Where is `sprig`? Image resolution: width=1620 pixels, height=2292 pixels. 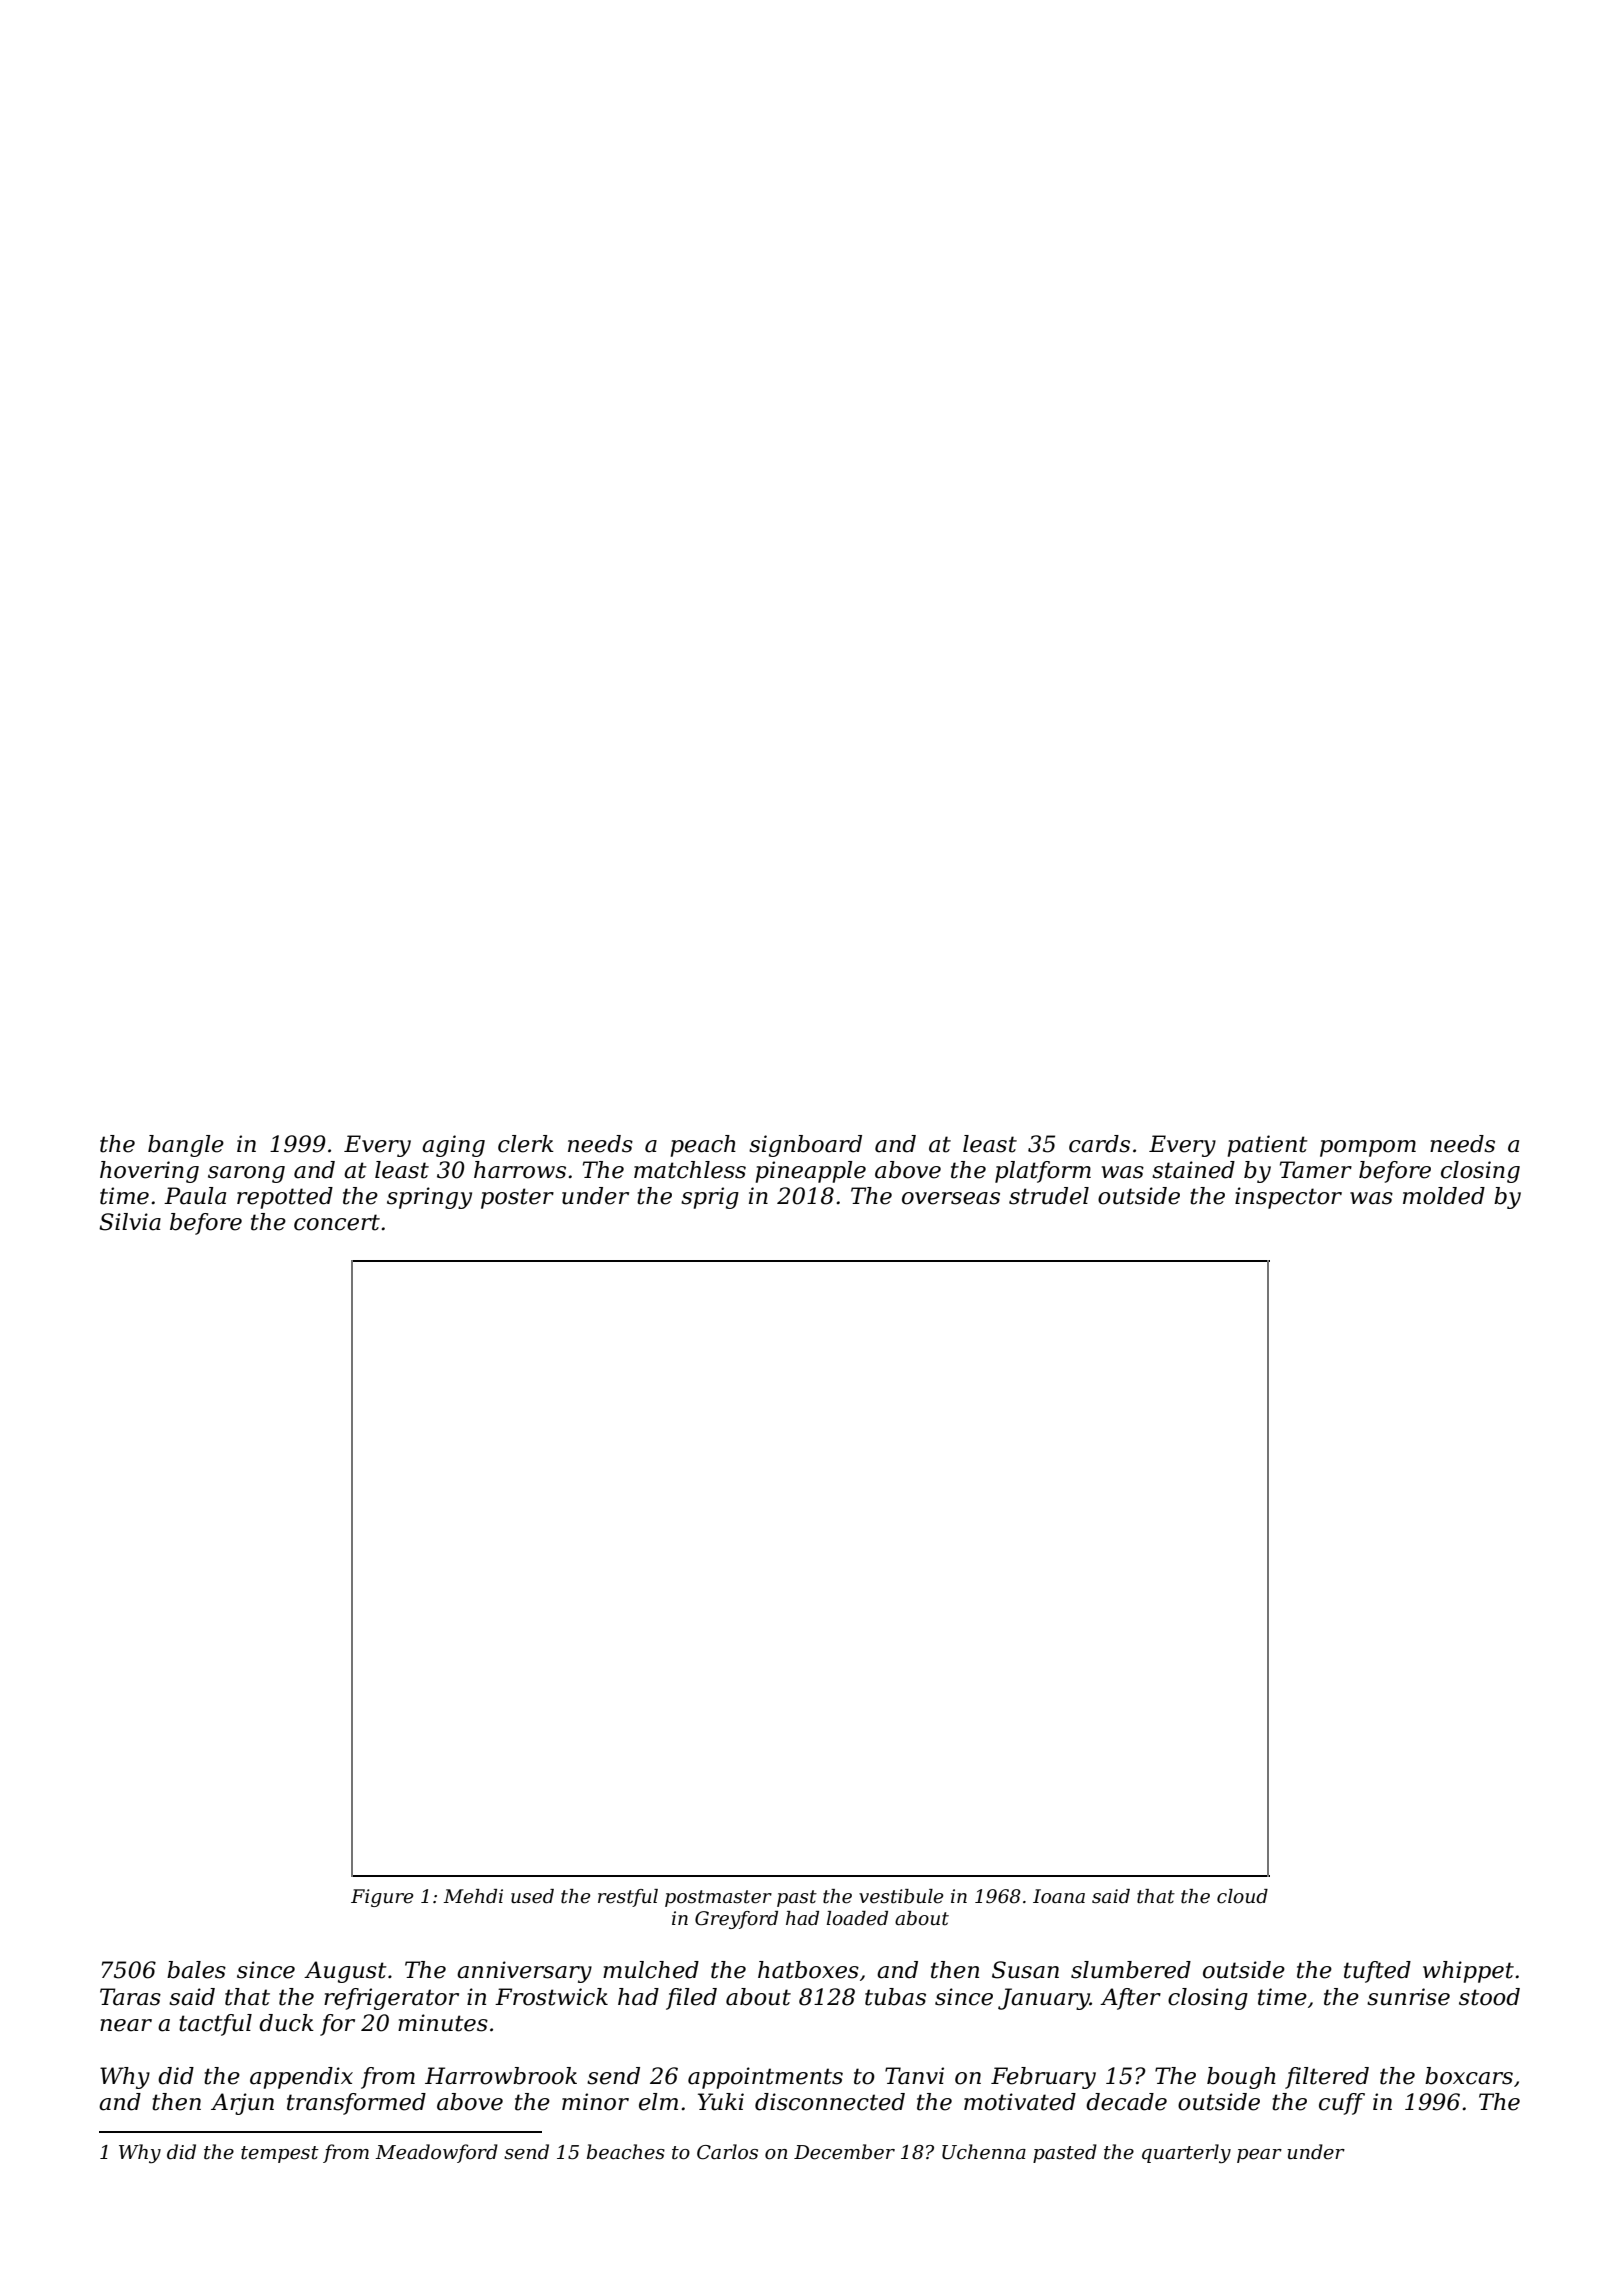 sprig is located at coordinates (710, 1198).
